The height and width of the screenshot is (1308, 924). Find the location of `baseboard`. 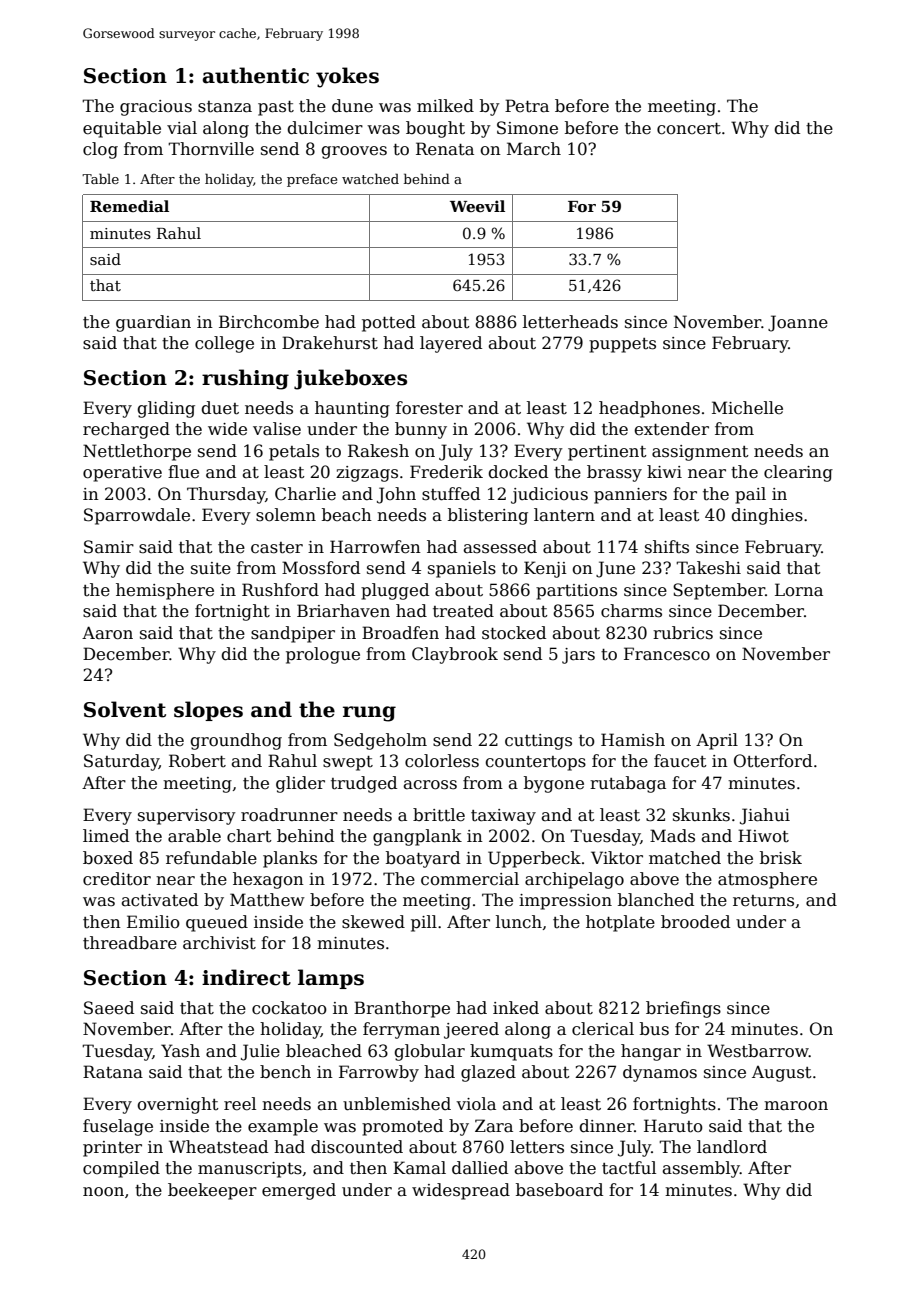

baseboard is located at coordinates (559, 1190).
